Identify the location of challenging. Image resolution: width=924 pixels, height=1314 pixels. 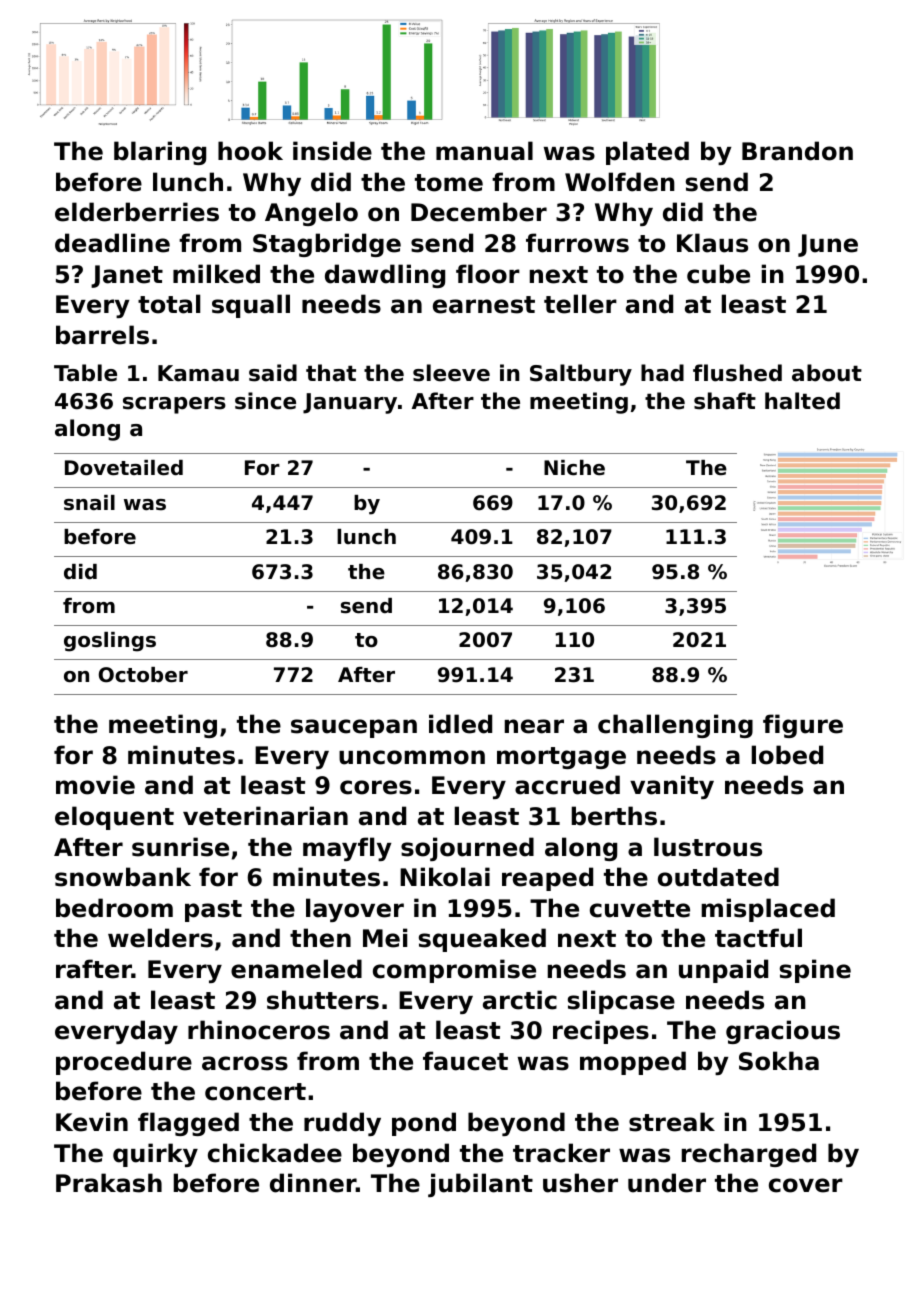
(675, 726).
